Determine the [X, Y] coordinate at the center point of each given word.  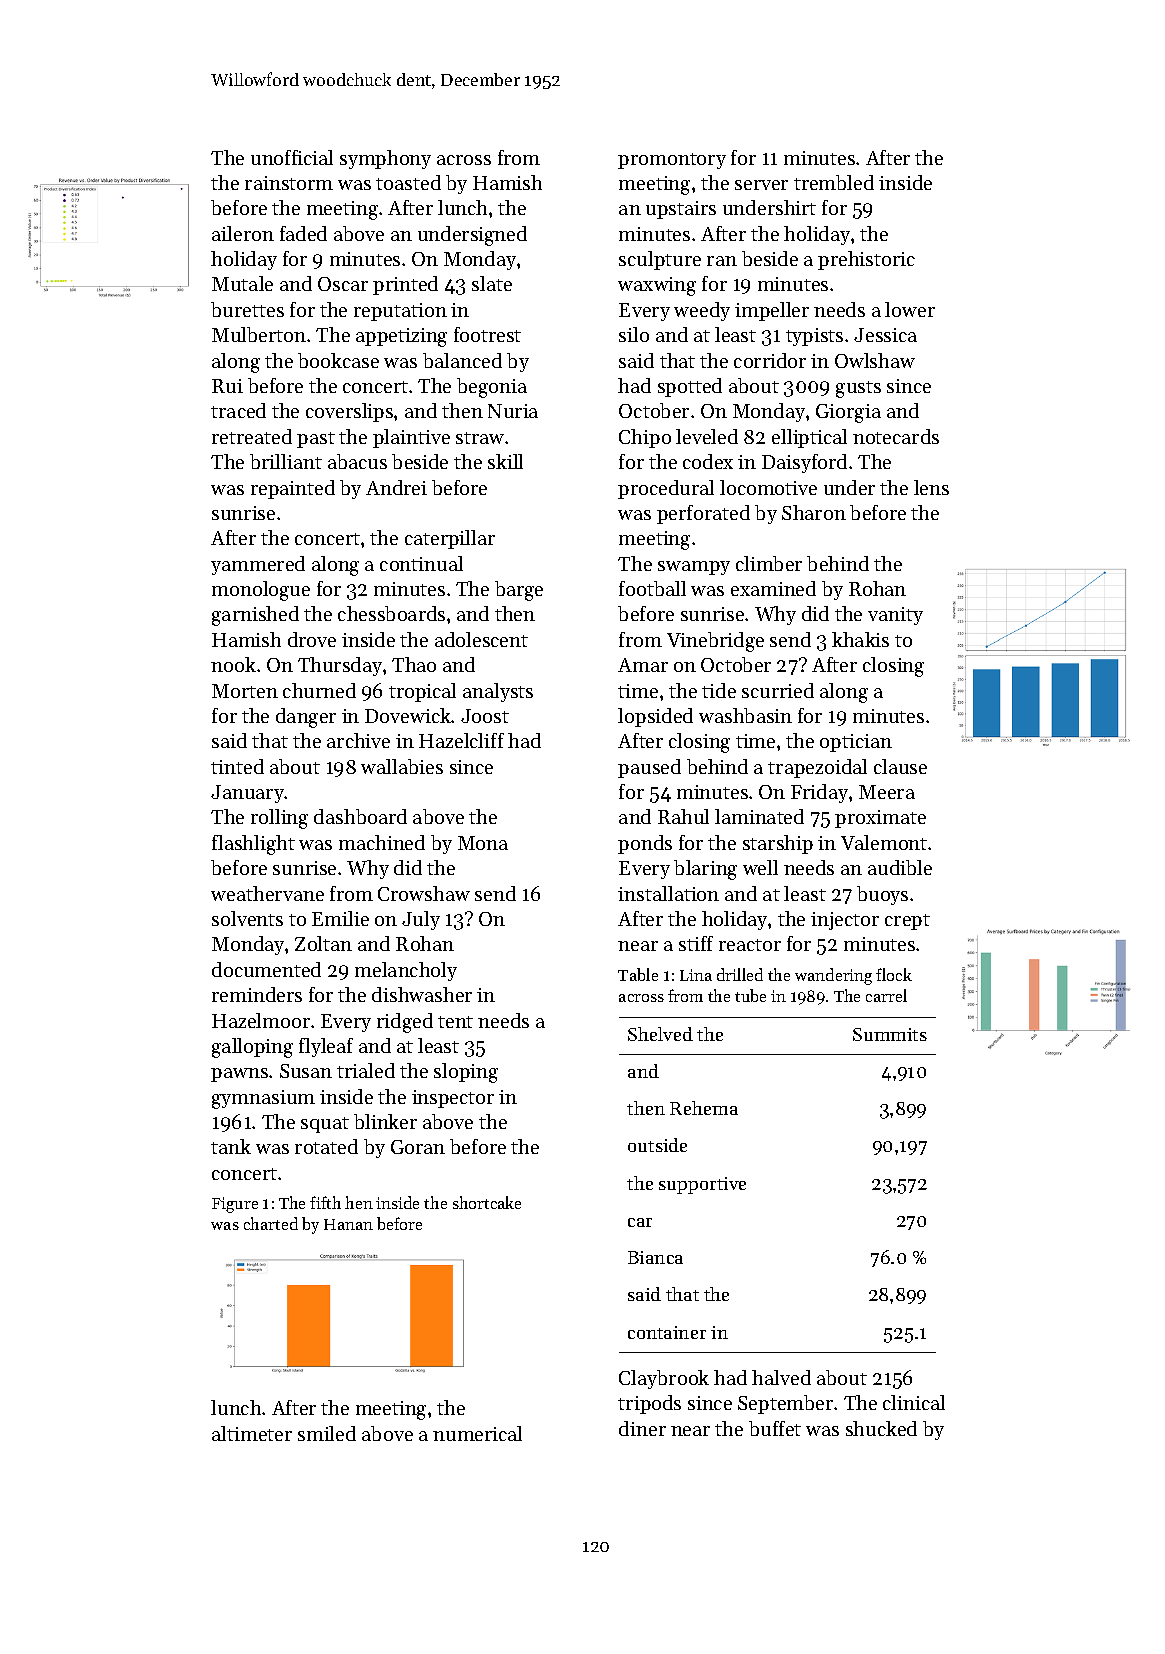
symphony [385, 159]
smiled [327, 1433]
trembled [834, 182]
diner [642, 1428]
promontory [672, 161]
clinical [914, 1402]
